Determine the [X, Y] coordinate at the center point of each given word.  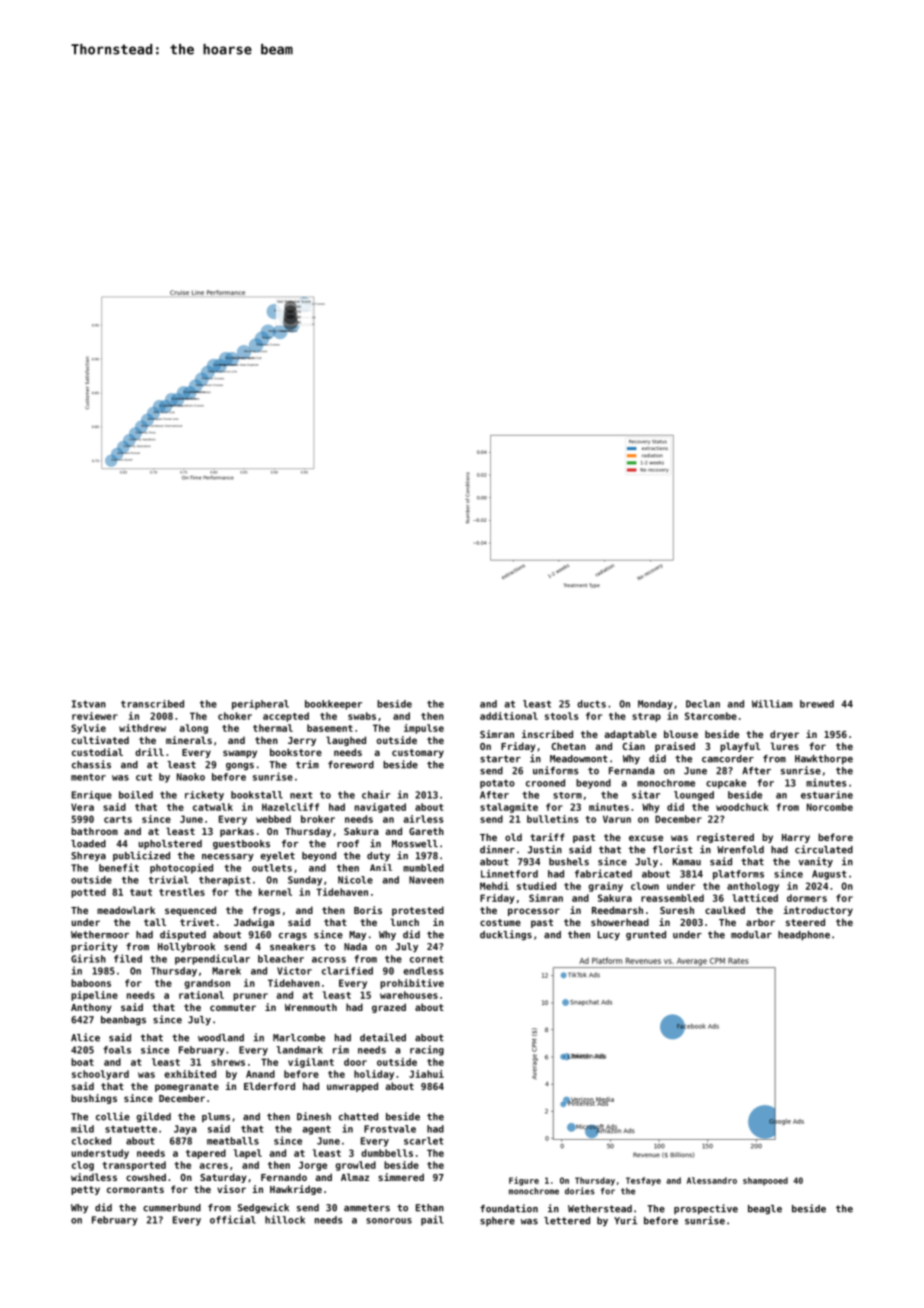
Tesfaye [643, 1181]
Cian [633, 746]
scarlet [424, 1141]
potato [497, 784]
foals [117, 1050]
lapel [248, 1154]
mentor [88, 777]
